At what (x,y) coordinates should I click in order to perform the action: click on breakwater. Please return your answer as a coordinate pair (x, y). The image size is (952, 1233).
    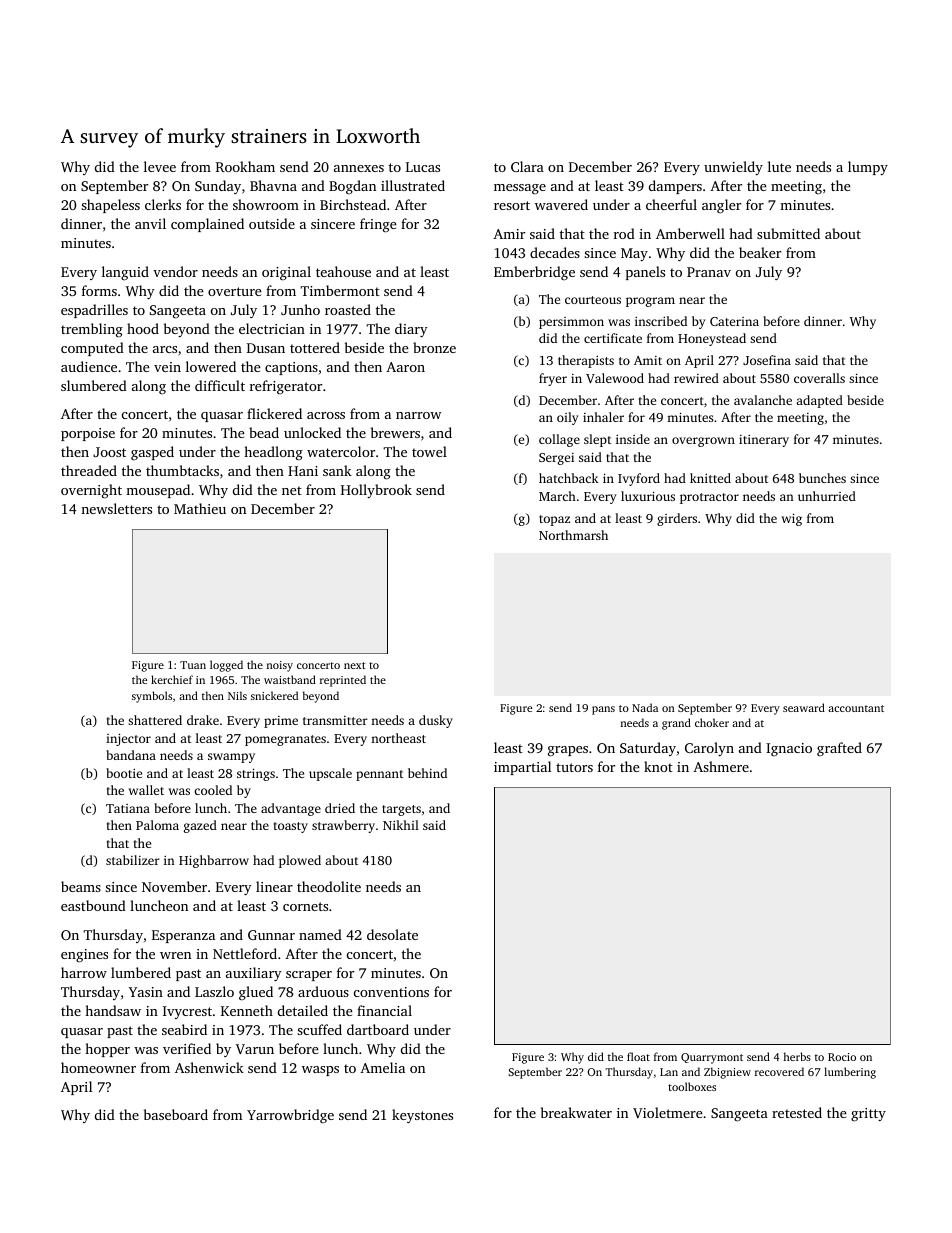
    Looking at the image, I should click on (576, 1112).
